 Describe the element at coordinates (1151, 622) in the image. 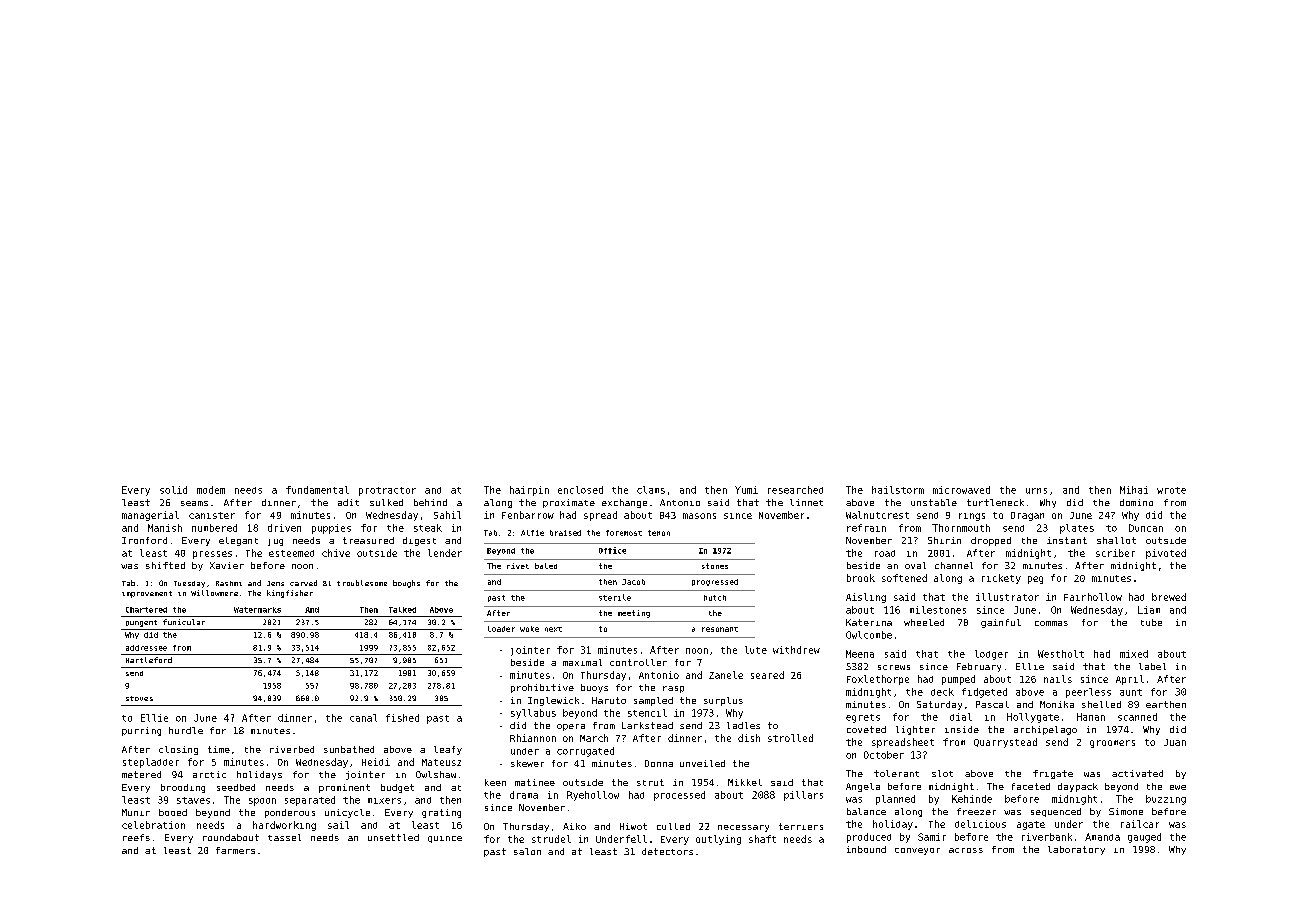

I see `tube` at that location.
